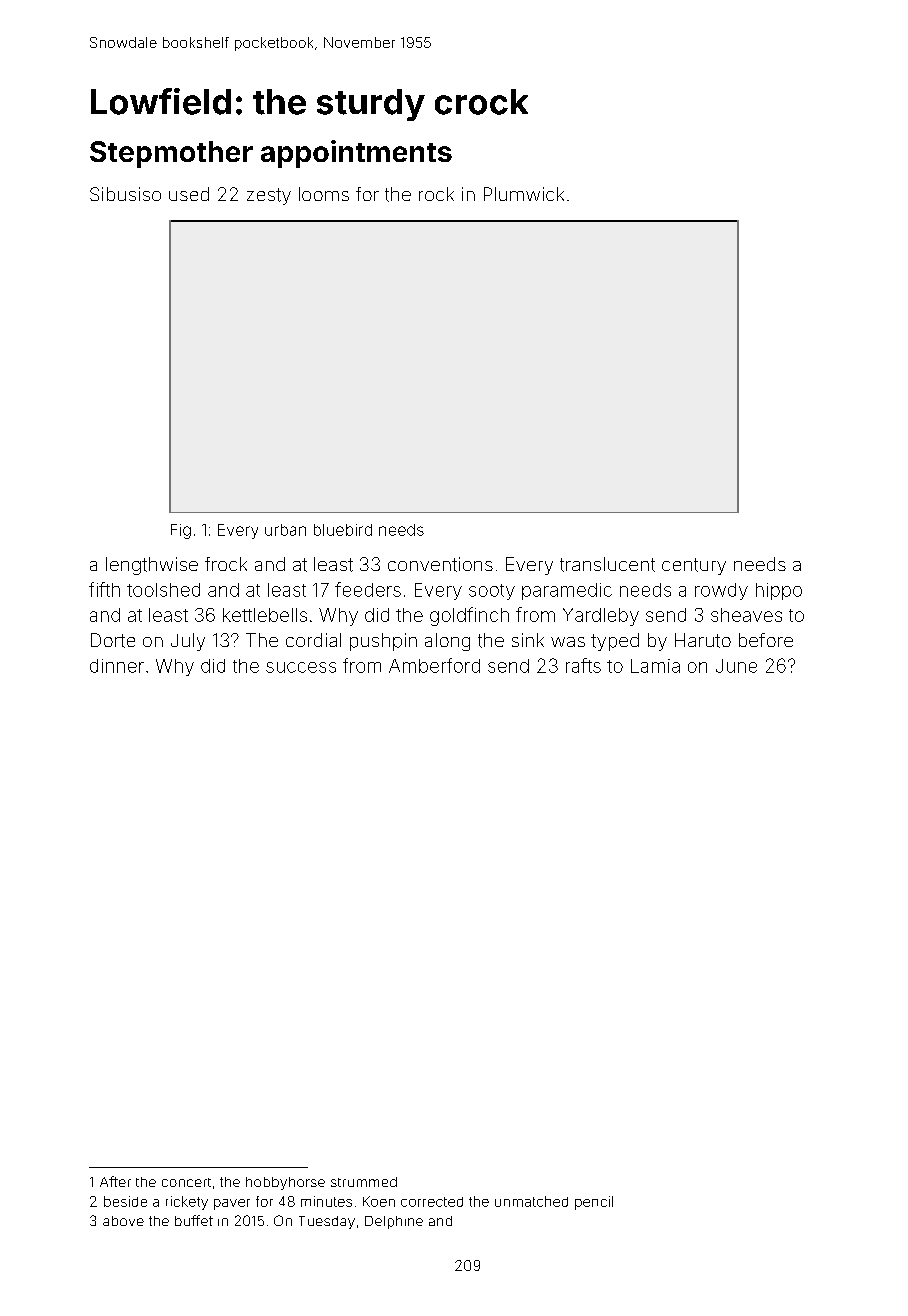 The image size is (908, 1316). What do you see at coordinates (285, 1183) in the document?
I see `hobbyhorse` at bounding box center [285, 1183].
